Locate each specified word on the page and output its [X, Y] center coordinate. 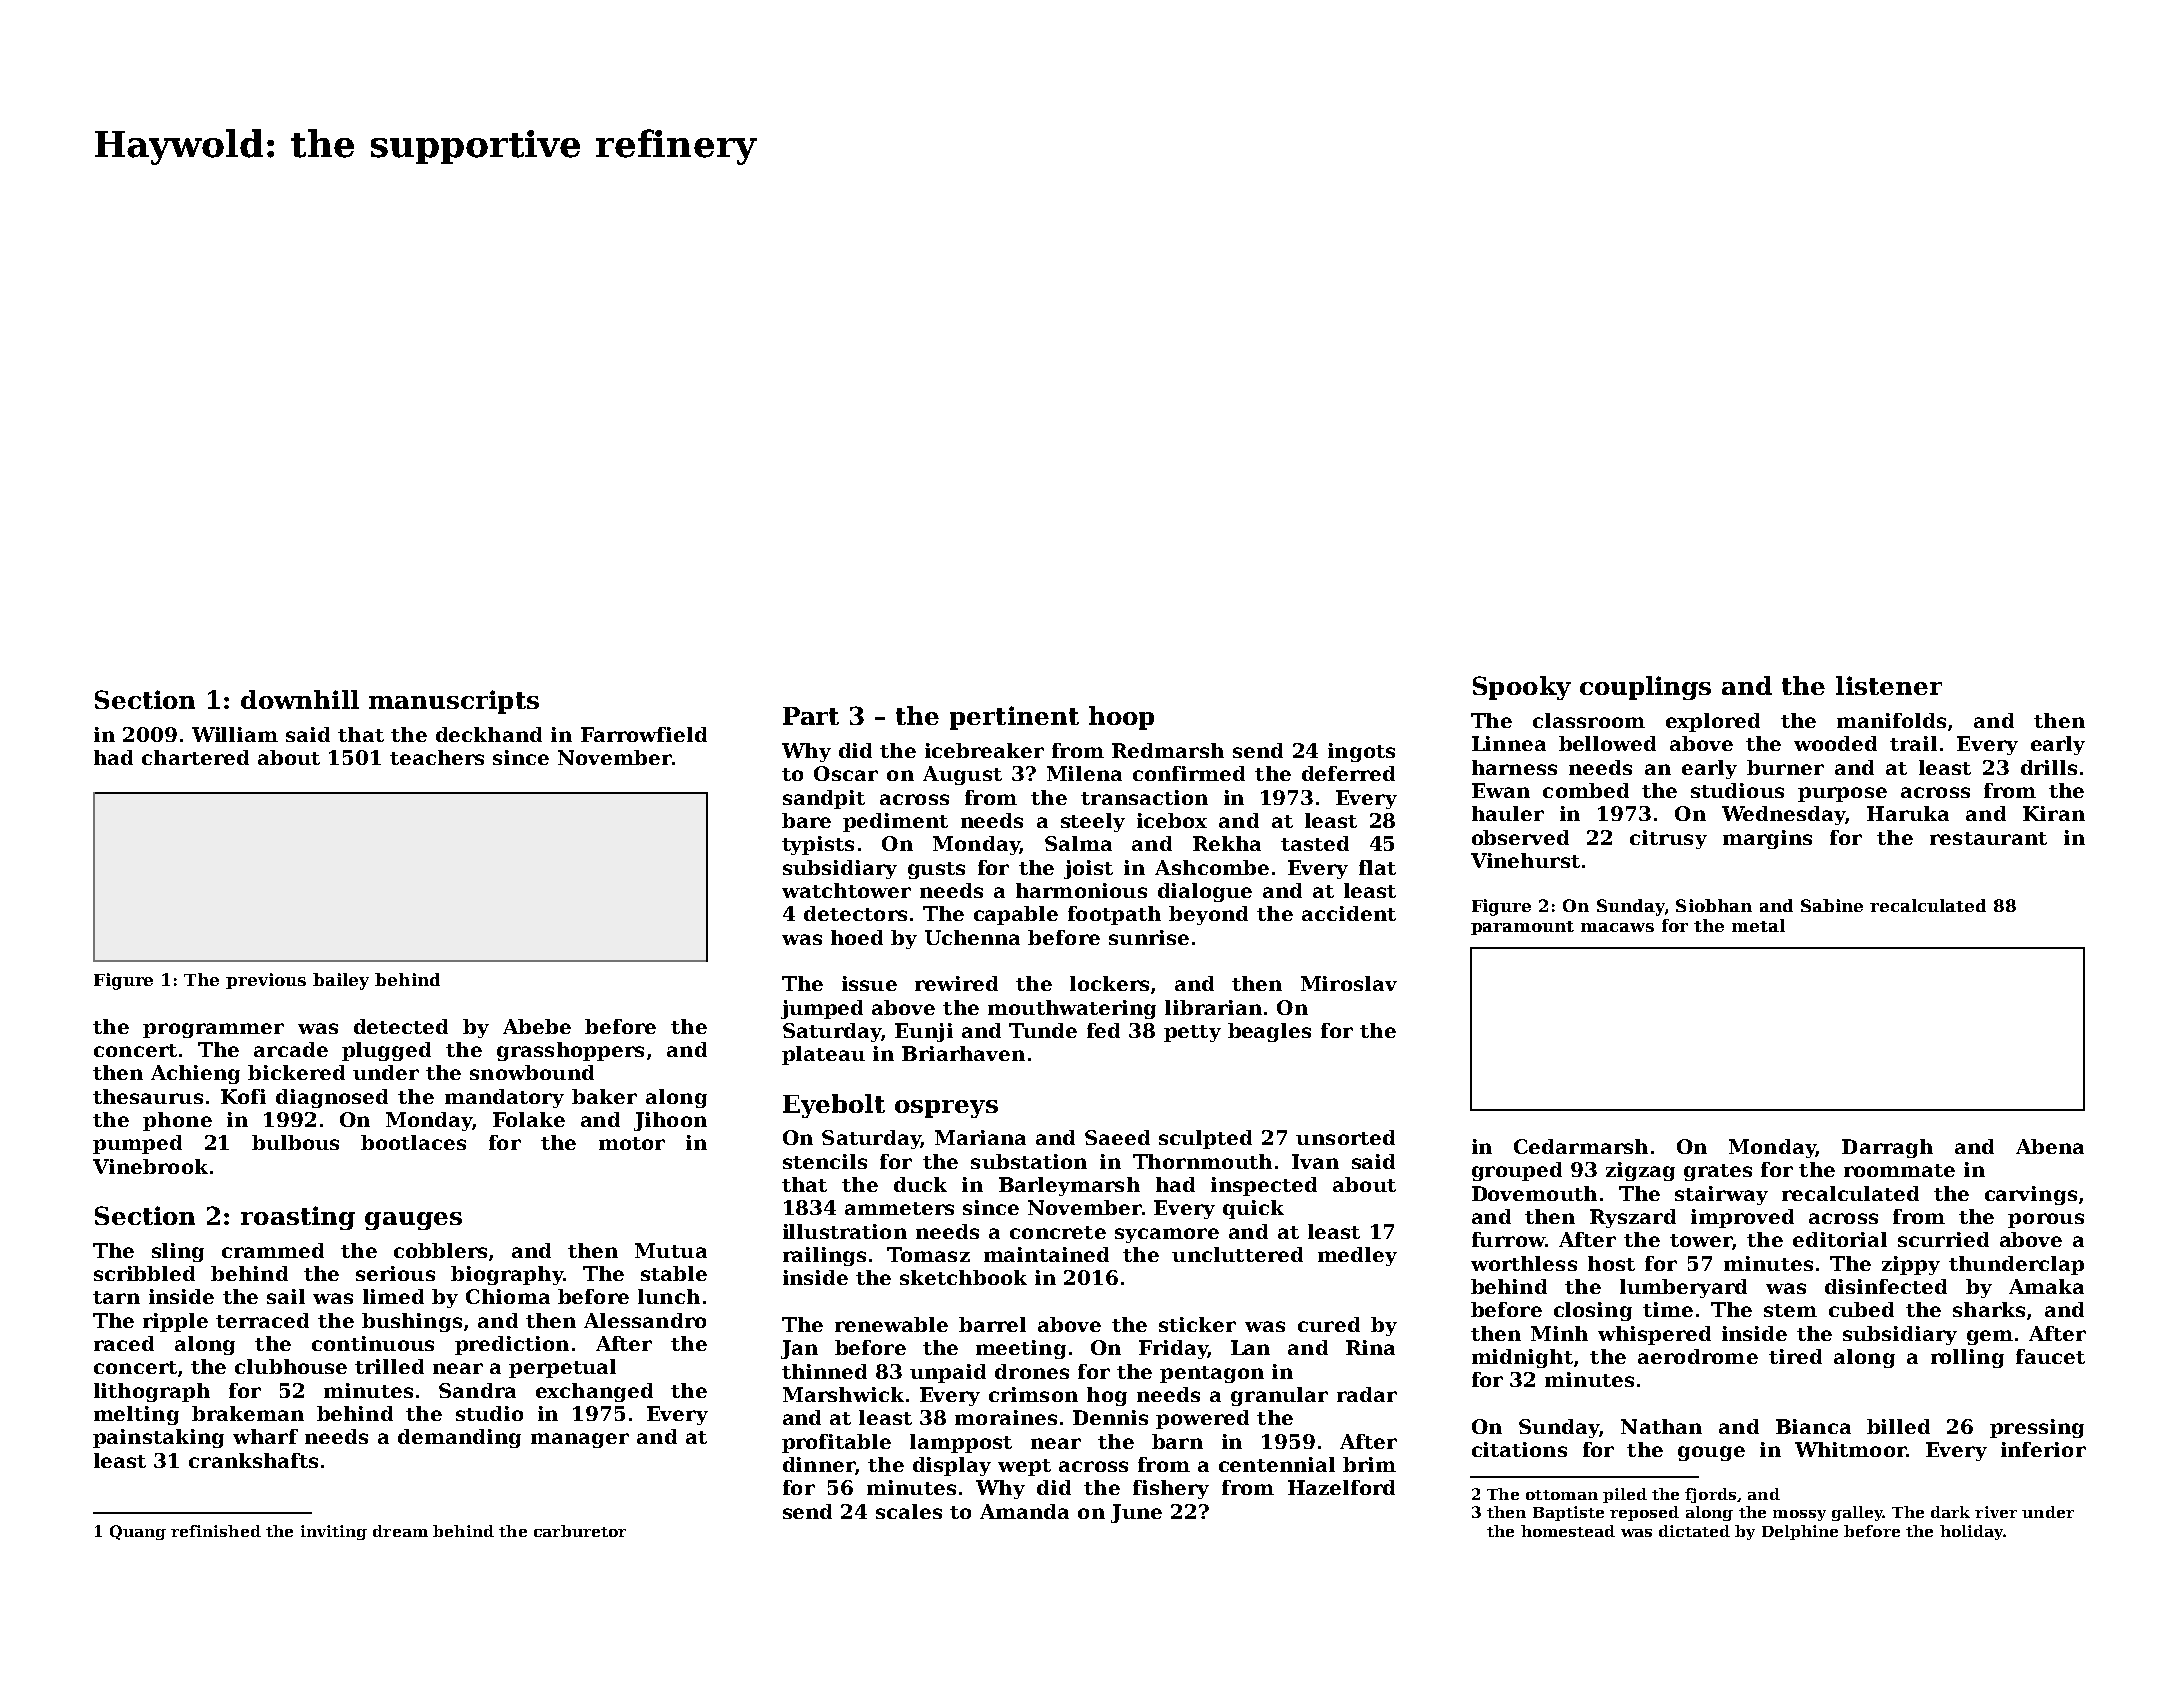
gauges [413, 1221]
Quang [138, 1532]
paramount [1522, 928]
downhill [300, 699]
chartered [195, 757]
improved [1742, 1218]
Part [811, 716]
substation [1029, 1161]
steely [1093, 822]
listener [1889, 685]
